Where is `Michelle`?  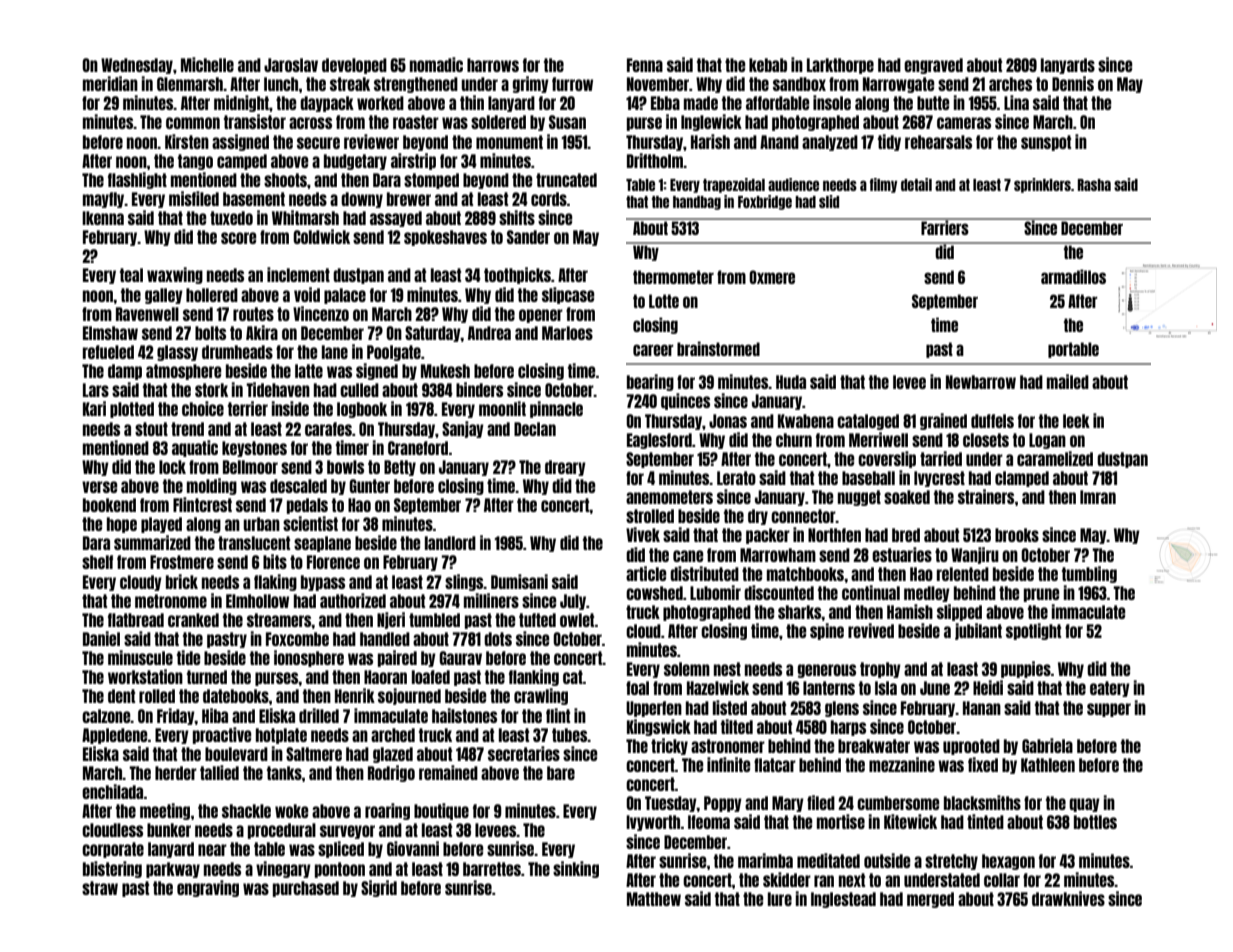
Michelle is located at coordinates (207, 64).
